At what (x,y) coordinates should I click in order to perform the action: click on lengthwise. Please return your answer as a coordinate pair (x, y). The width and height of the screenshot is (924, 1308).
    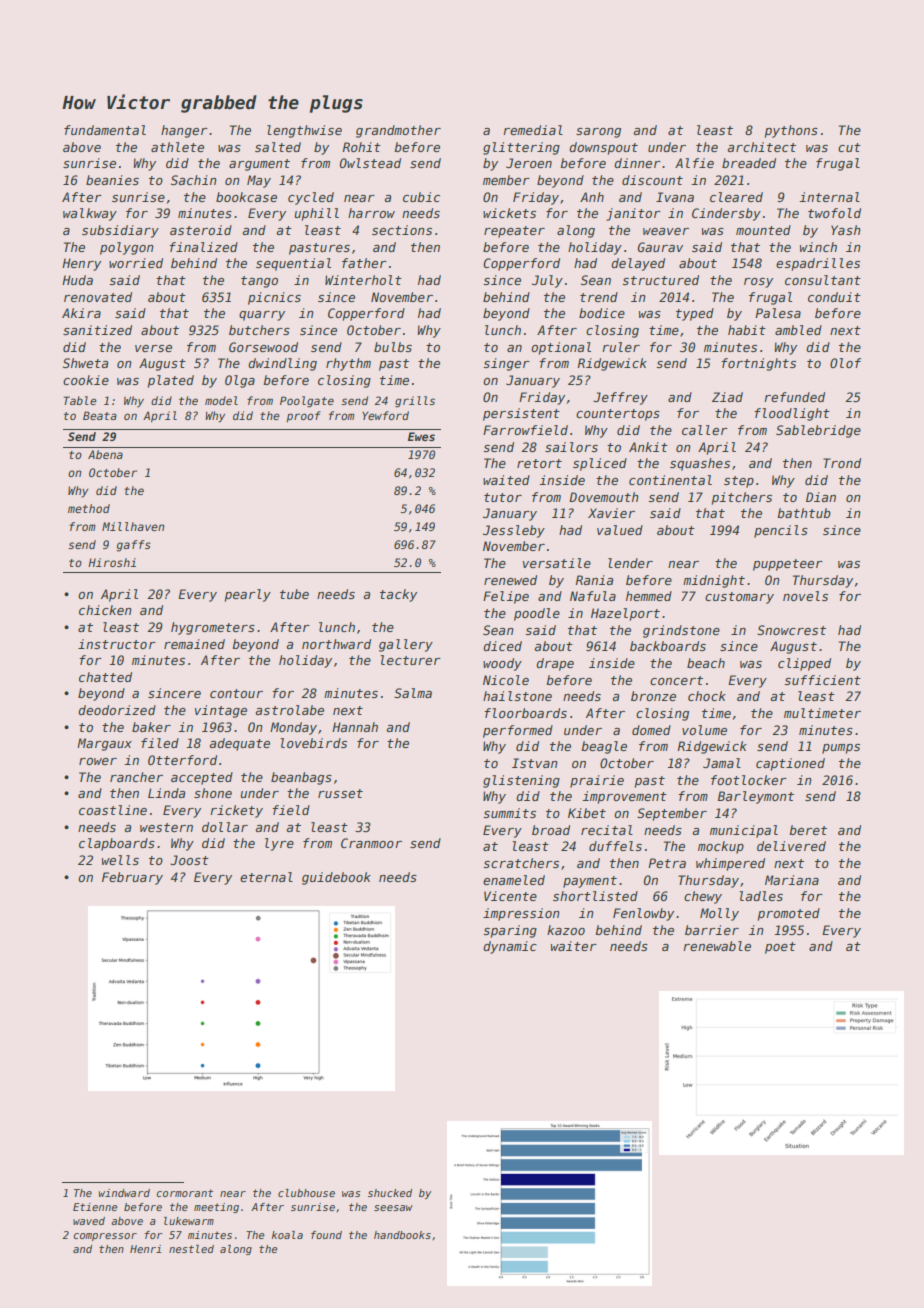
    Looking at the image, I should click on (304, 131).
